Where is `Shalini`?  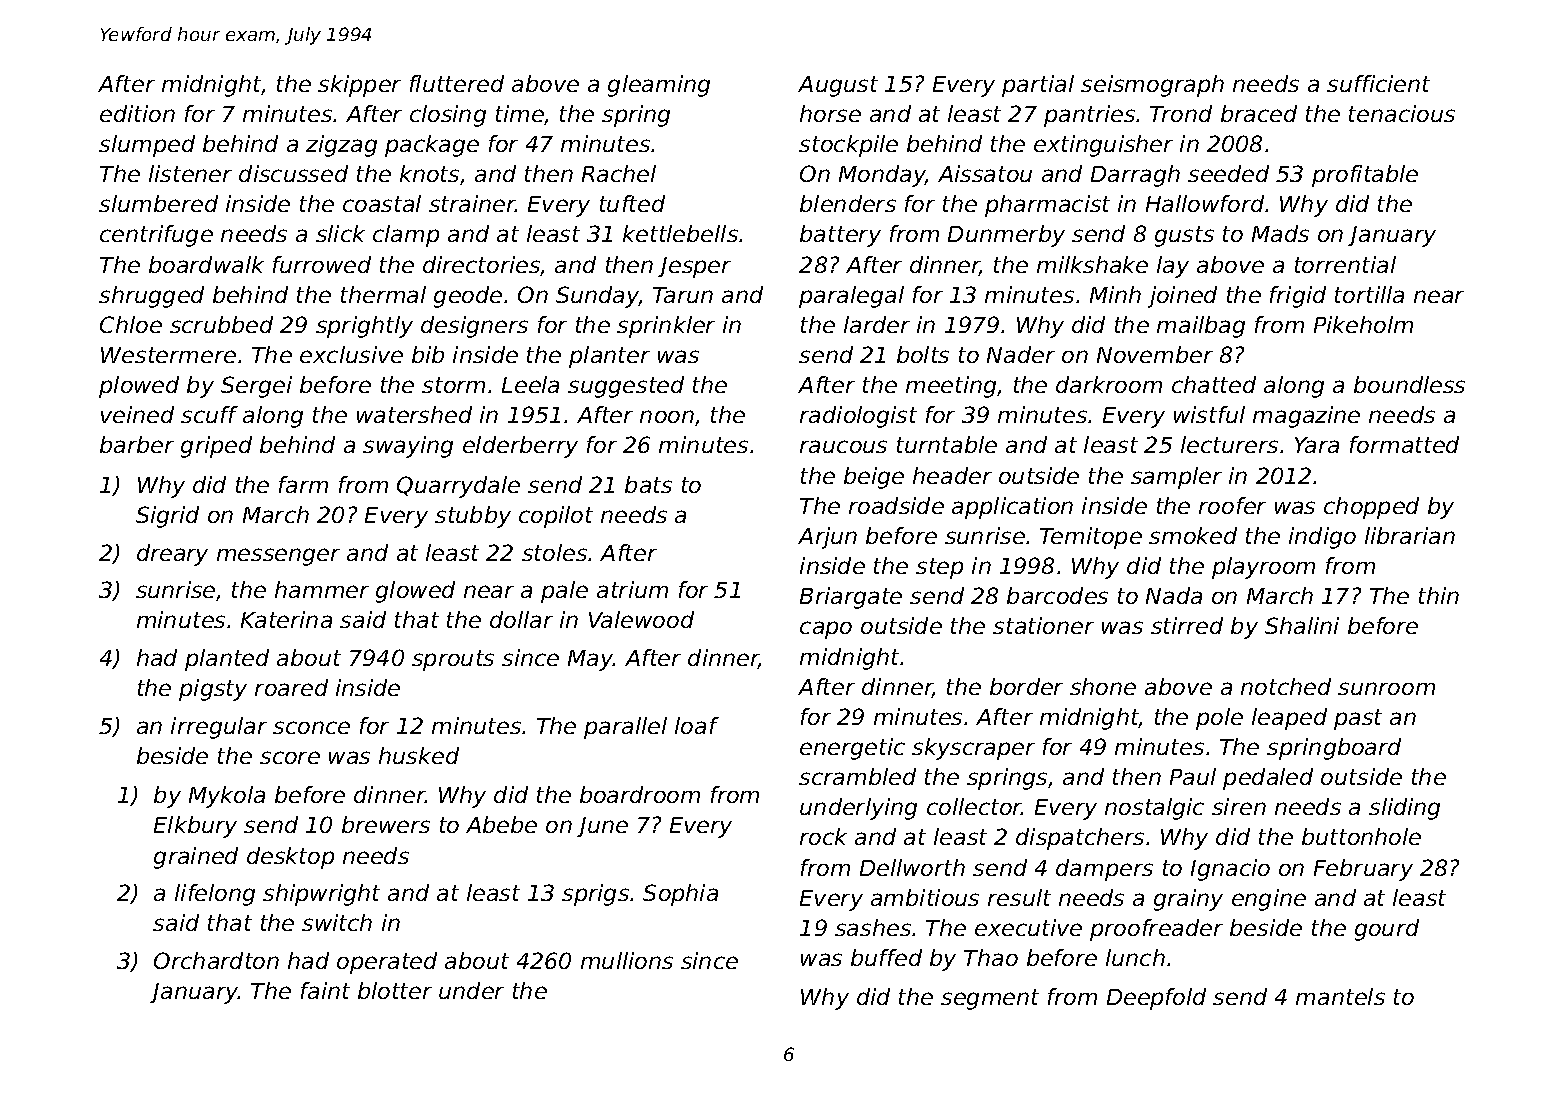
Shalini is located at coordinates (1302, 625).
